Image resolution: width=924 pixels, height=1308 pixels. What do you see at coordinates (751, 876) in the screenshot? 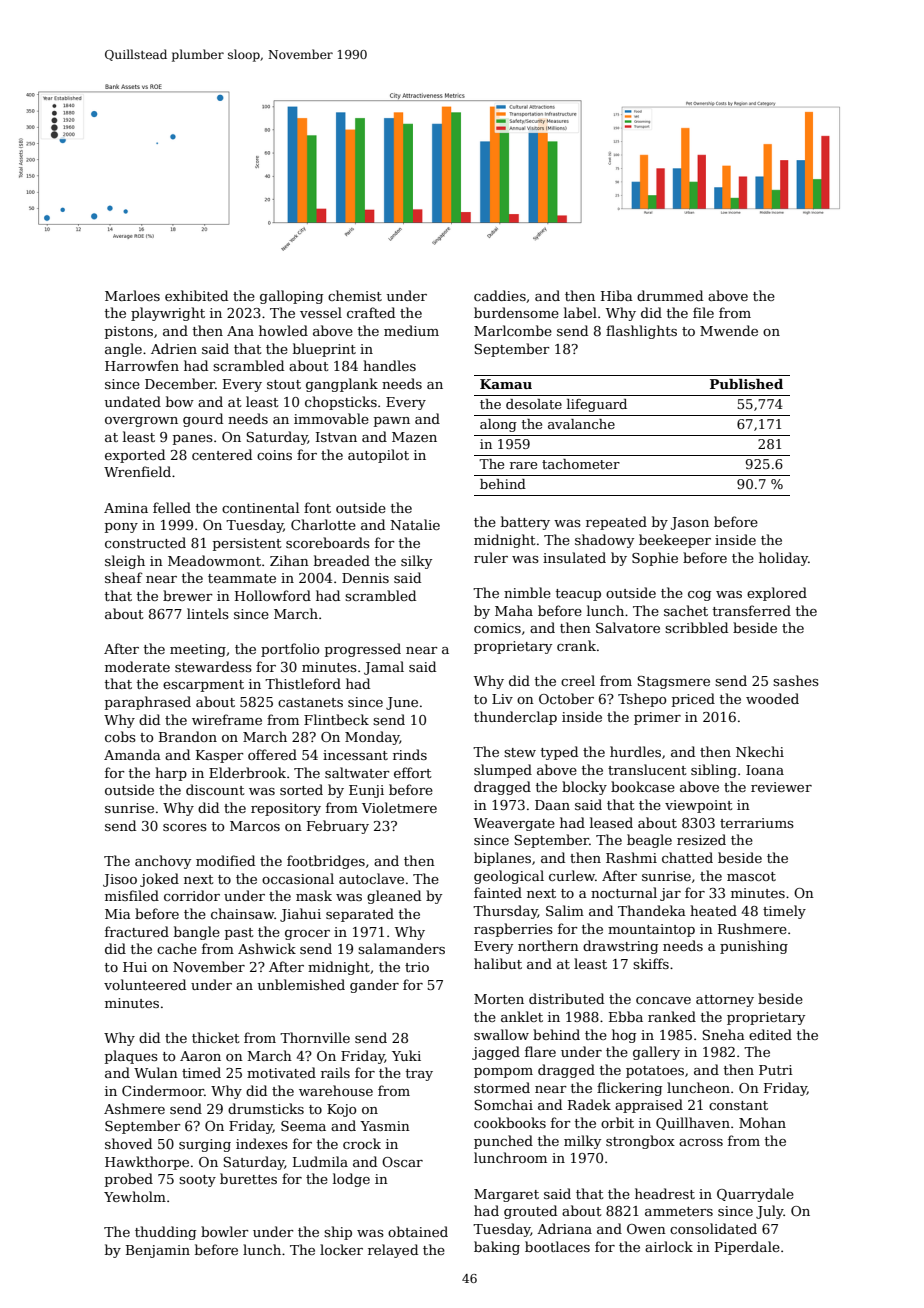
I see `mascot` at bounding box center [751, 876].
